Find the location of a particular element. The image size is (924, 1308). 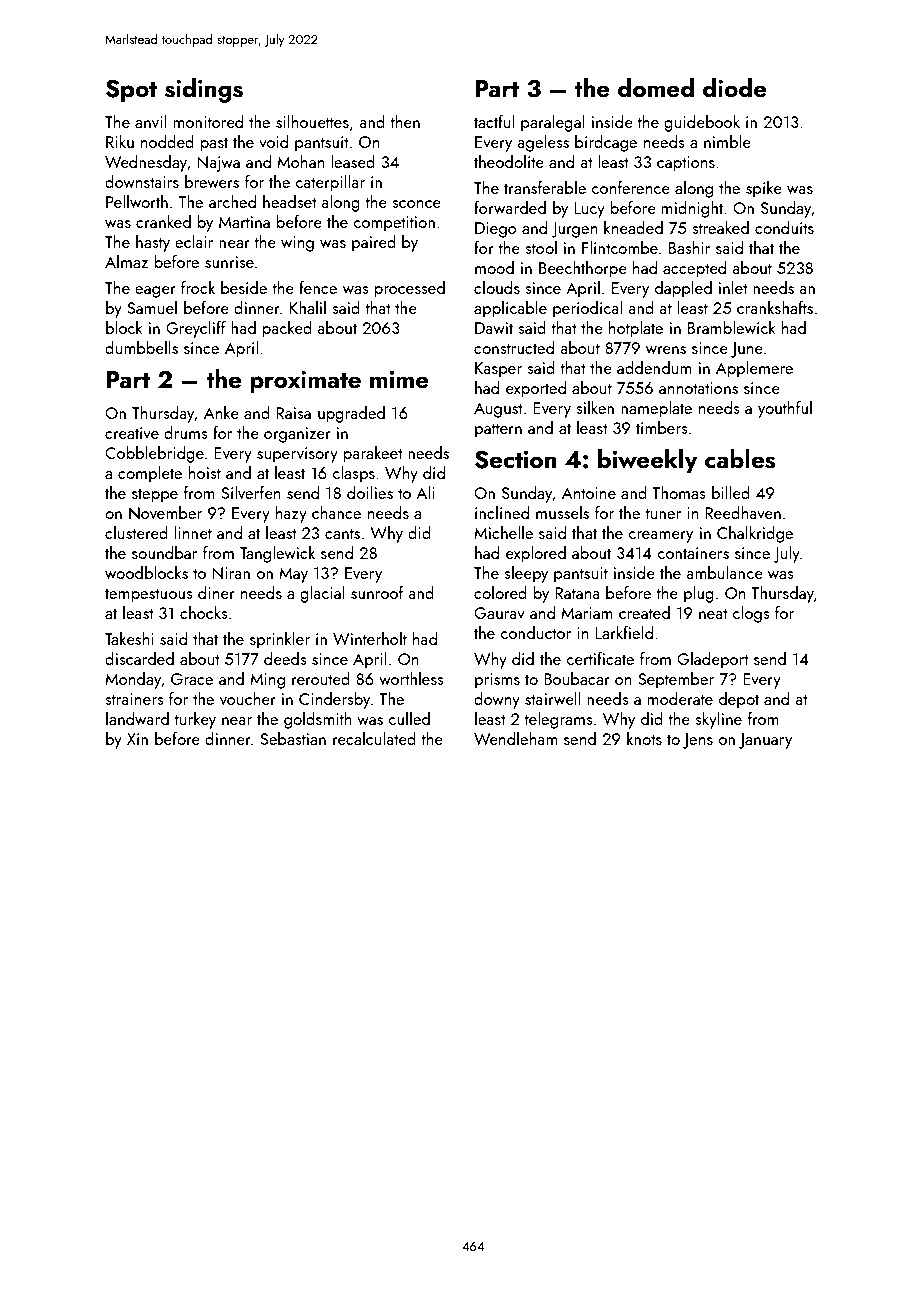

domed is located at coordinates (656, 88).
